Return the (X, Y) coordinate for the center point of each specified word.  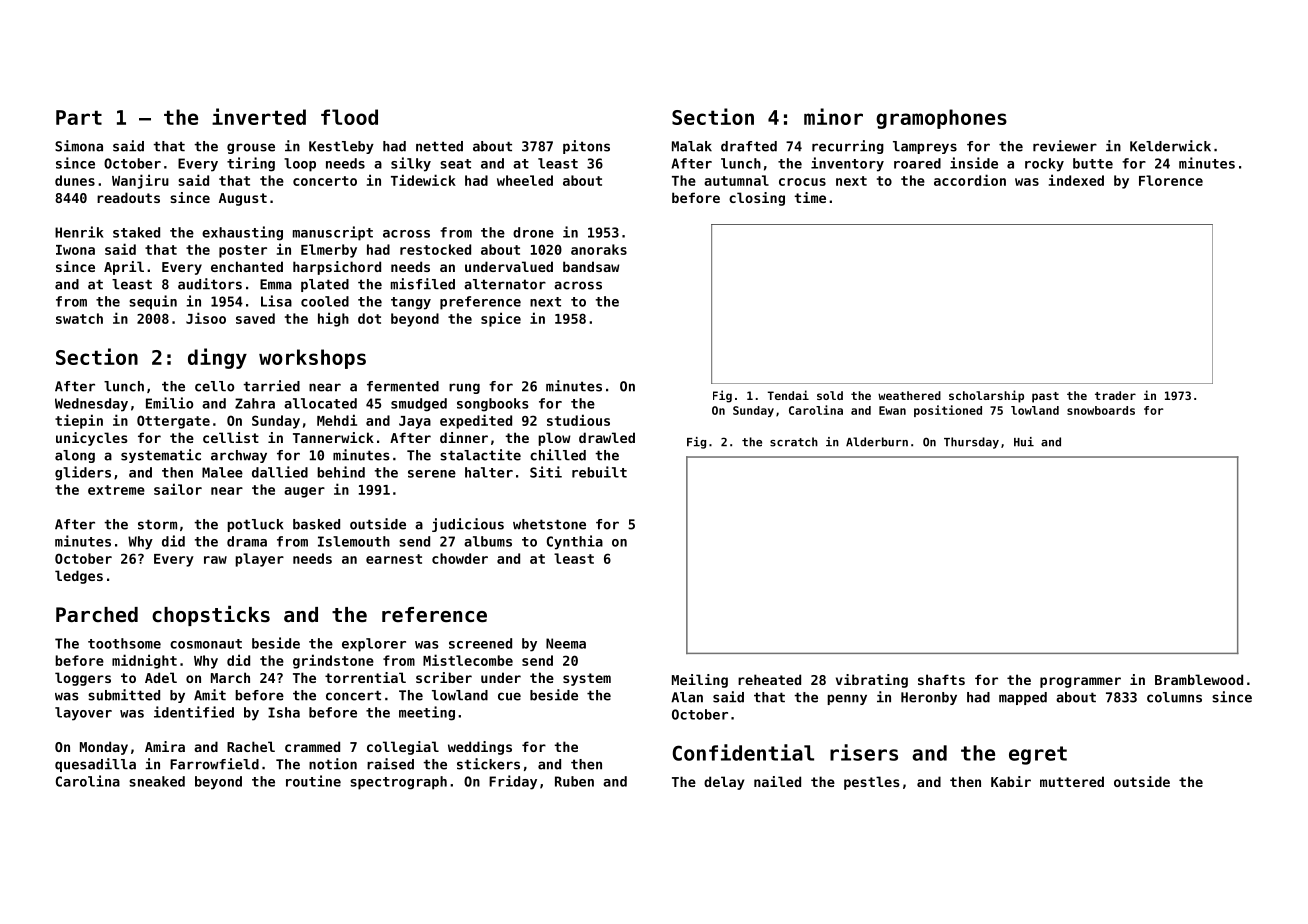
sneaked (157, 781)
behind (341, 472)
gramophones (941, 119)
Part (79, 117)
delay (724, 783)
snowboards (1101, 410)
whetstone (549, 524)
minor (833, 116)
